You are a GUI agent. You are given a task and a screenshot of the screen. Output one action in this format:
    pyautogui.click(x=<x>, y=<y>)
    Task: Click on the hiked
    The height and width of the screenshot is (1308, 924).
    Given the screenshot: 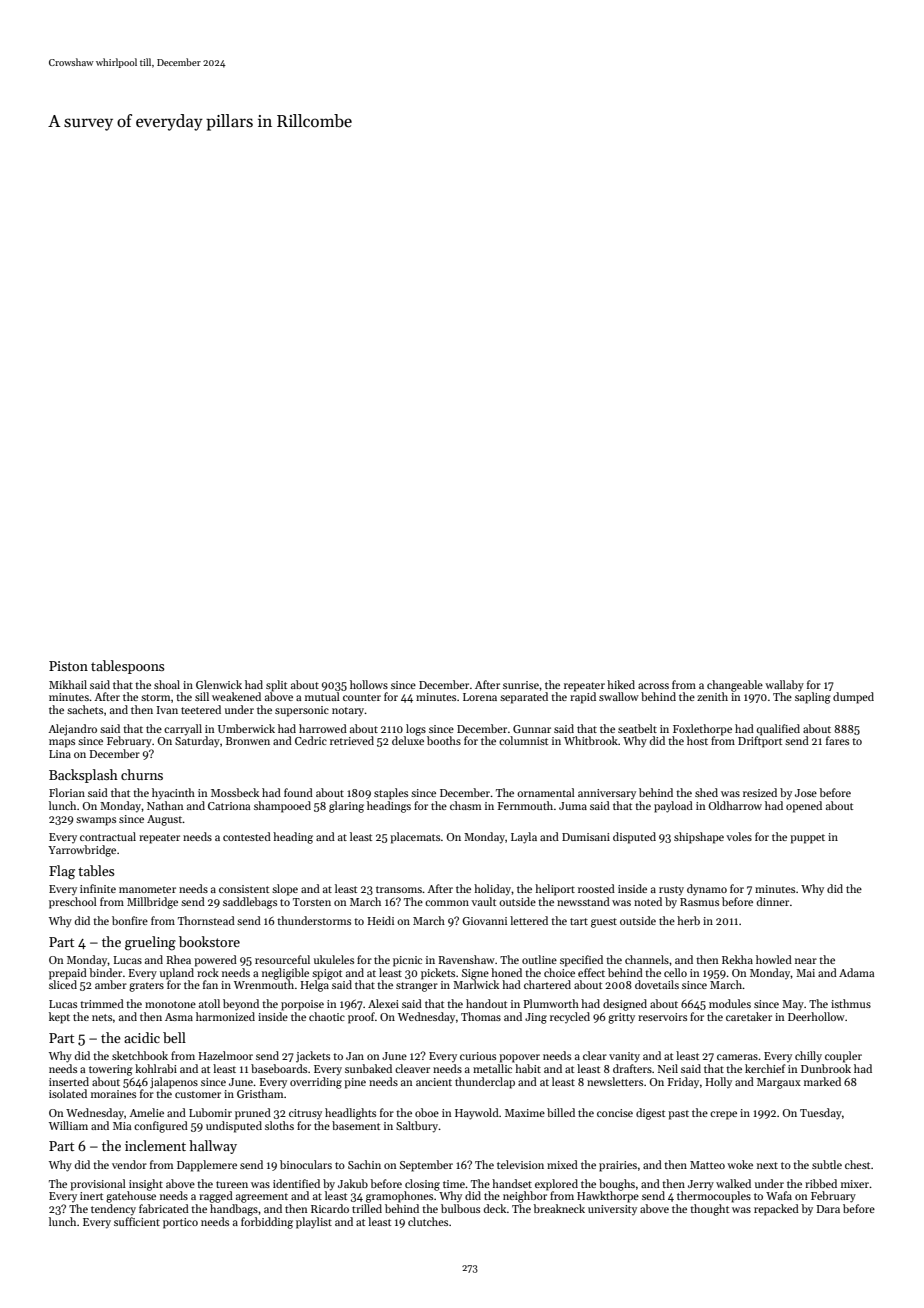 What is the action you would take?
    pyautogui.click(x=621, y=684)
